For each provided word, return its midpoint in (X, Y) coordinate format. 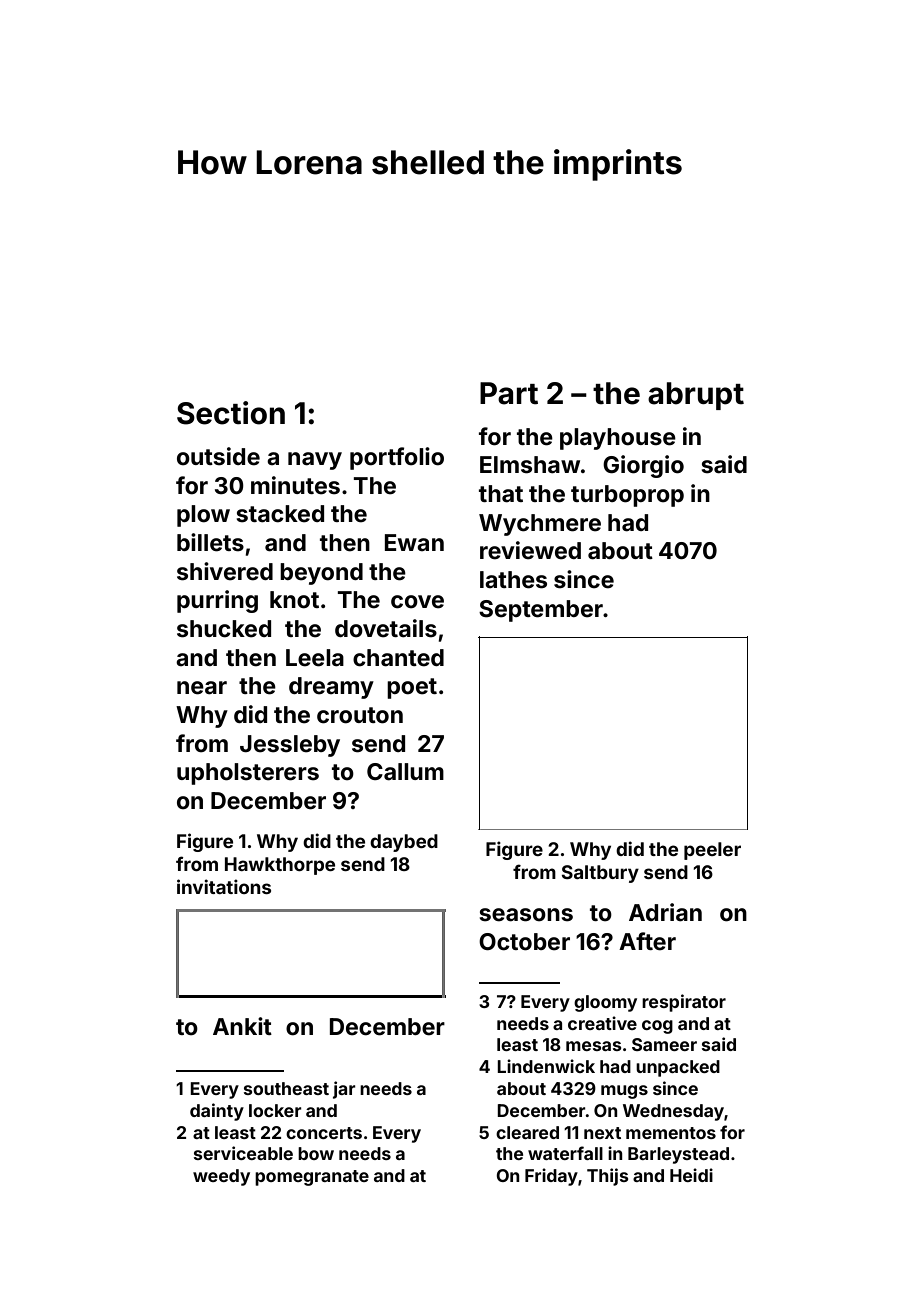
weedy (221, 1177)
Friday (551, 1177)
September (541, 611)
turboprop (627, 496)
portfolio (397, 458)
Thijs (607, 1177)
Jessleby (290, 746)
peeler (712, 851)
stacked (280, 514)
